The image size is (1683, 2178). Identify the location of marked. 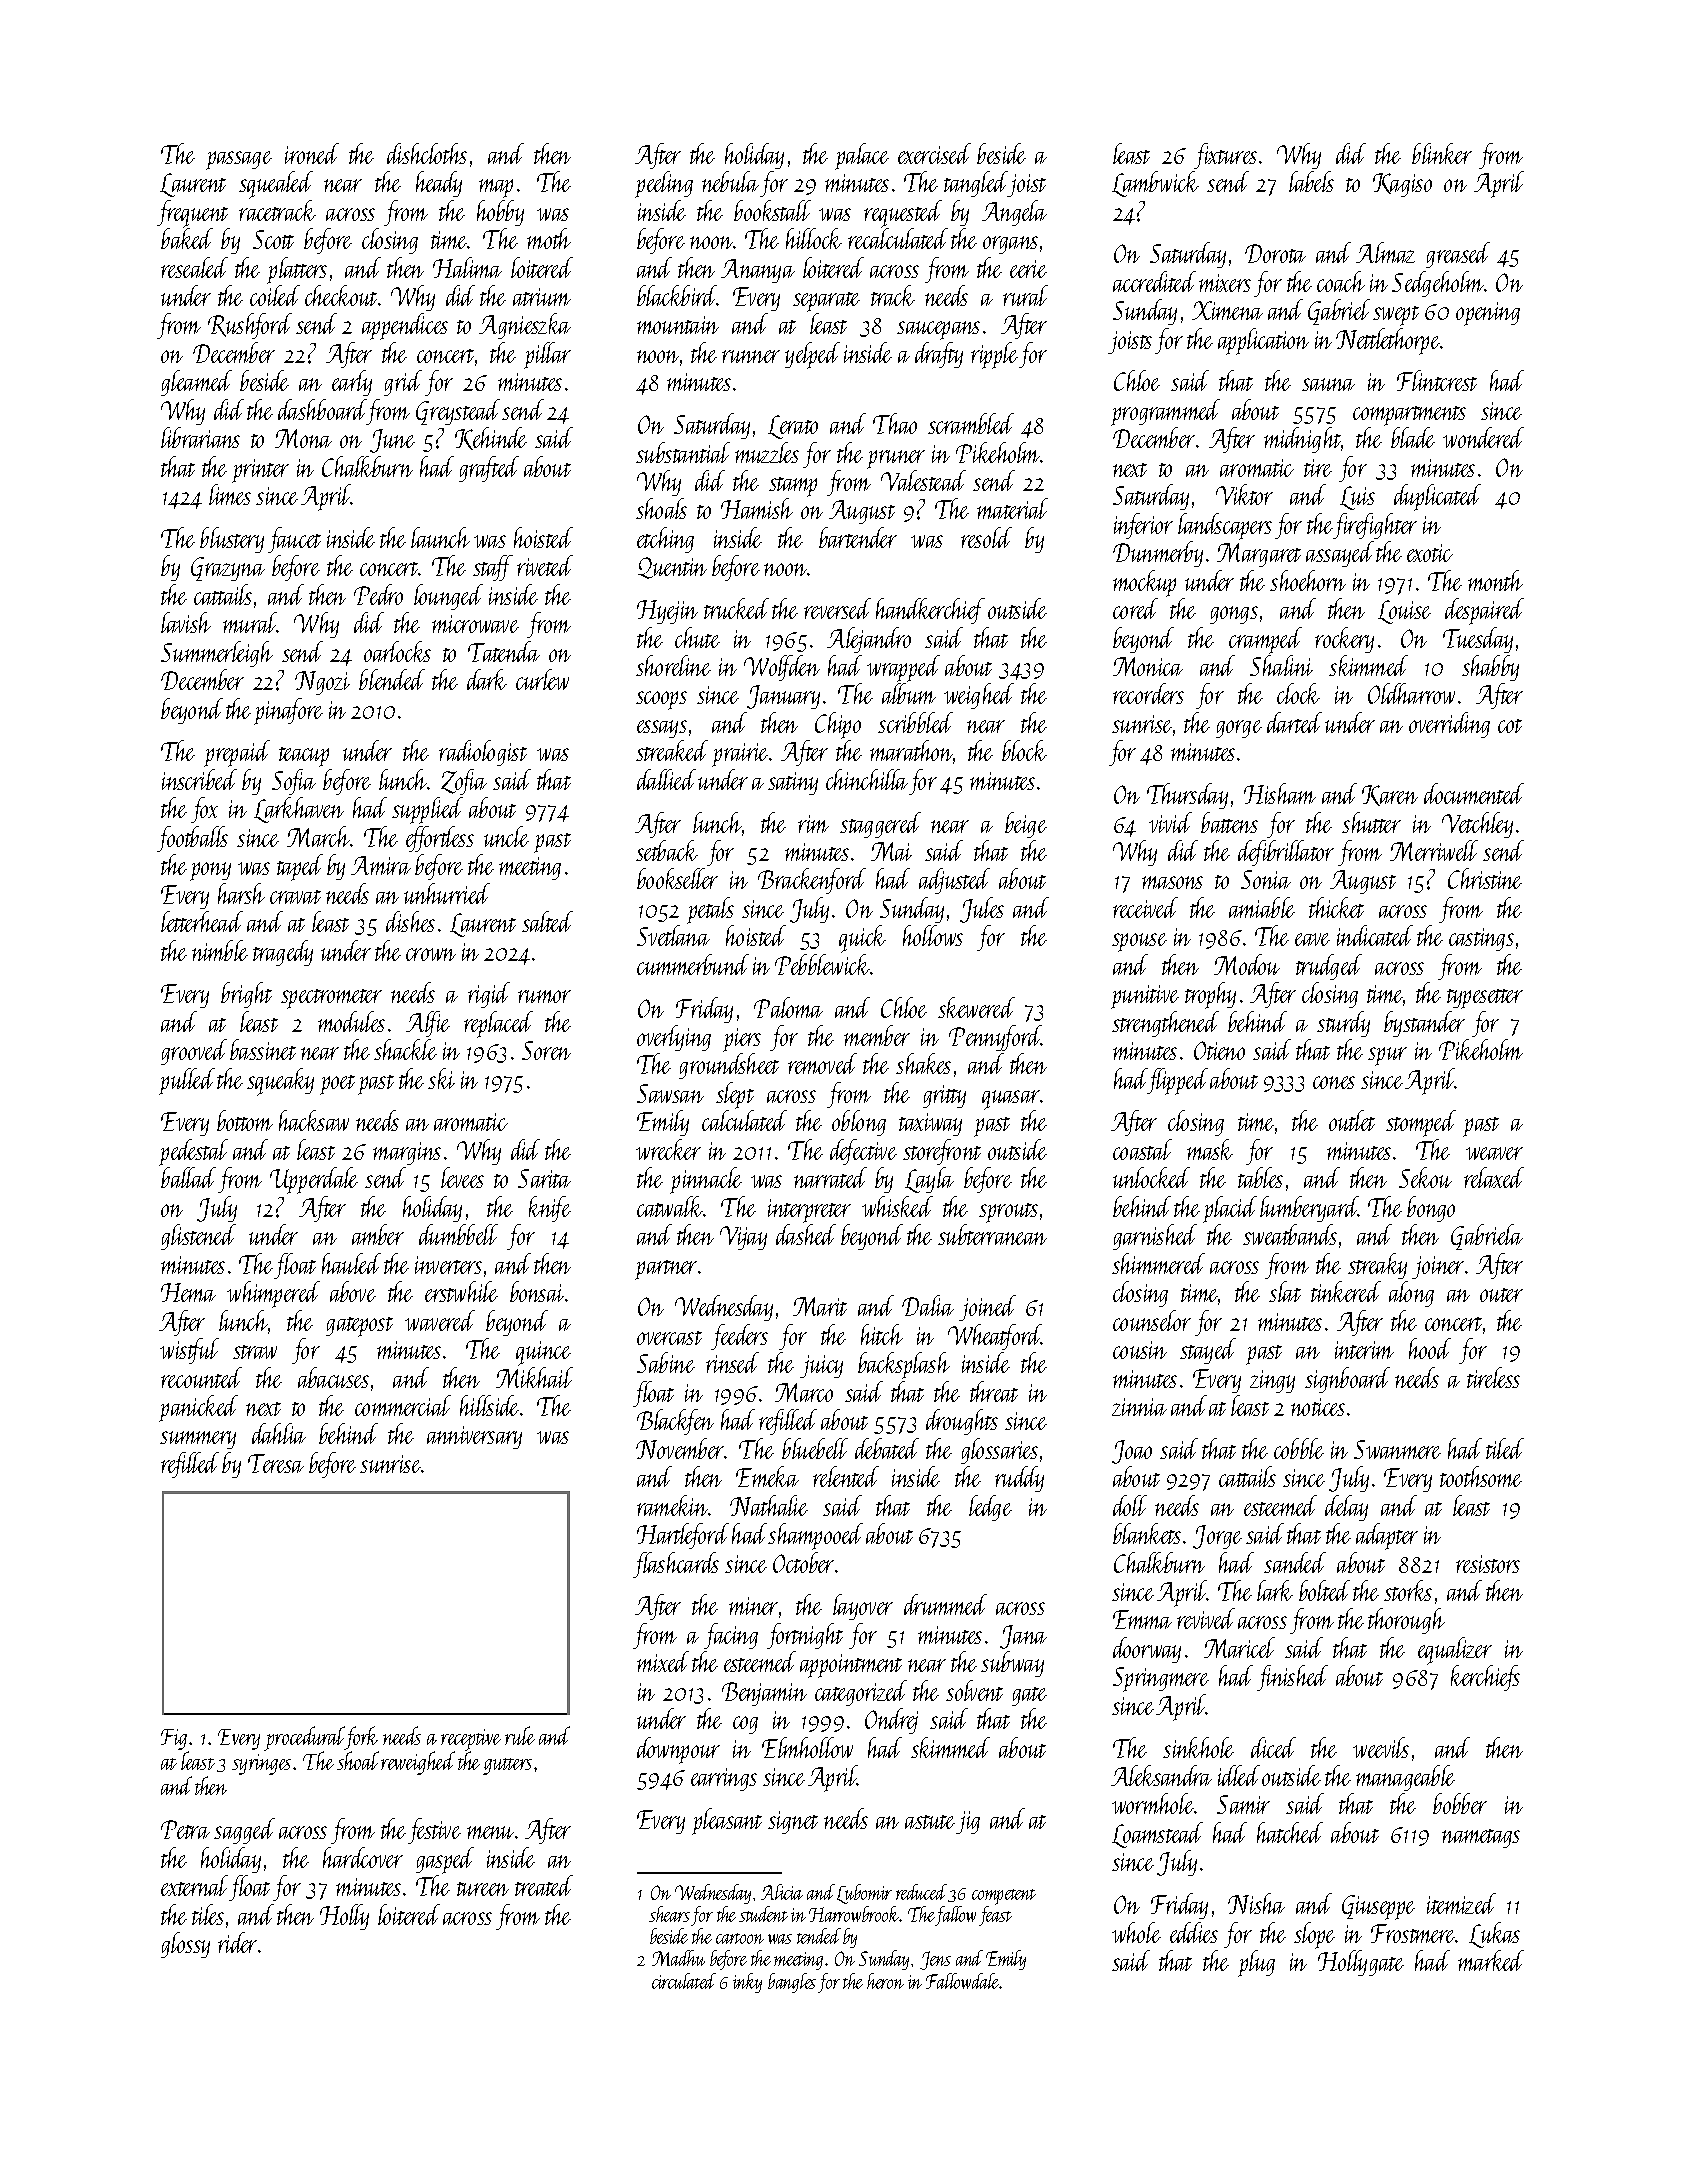
(1491, 1960).
